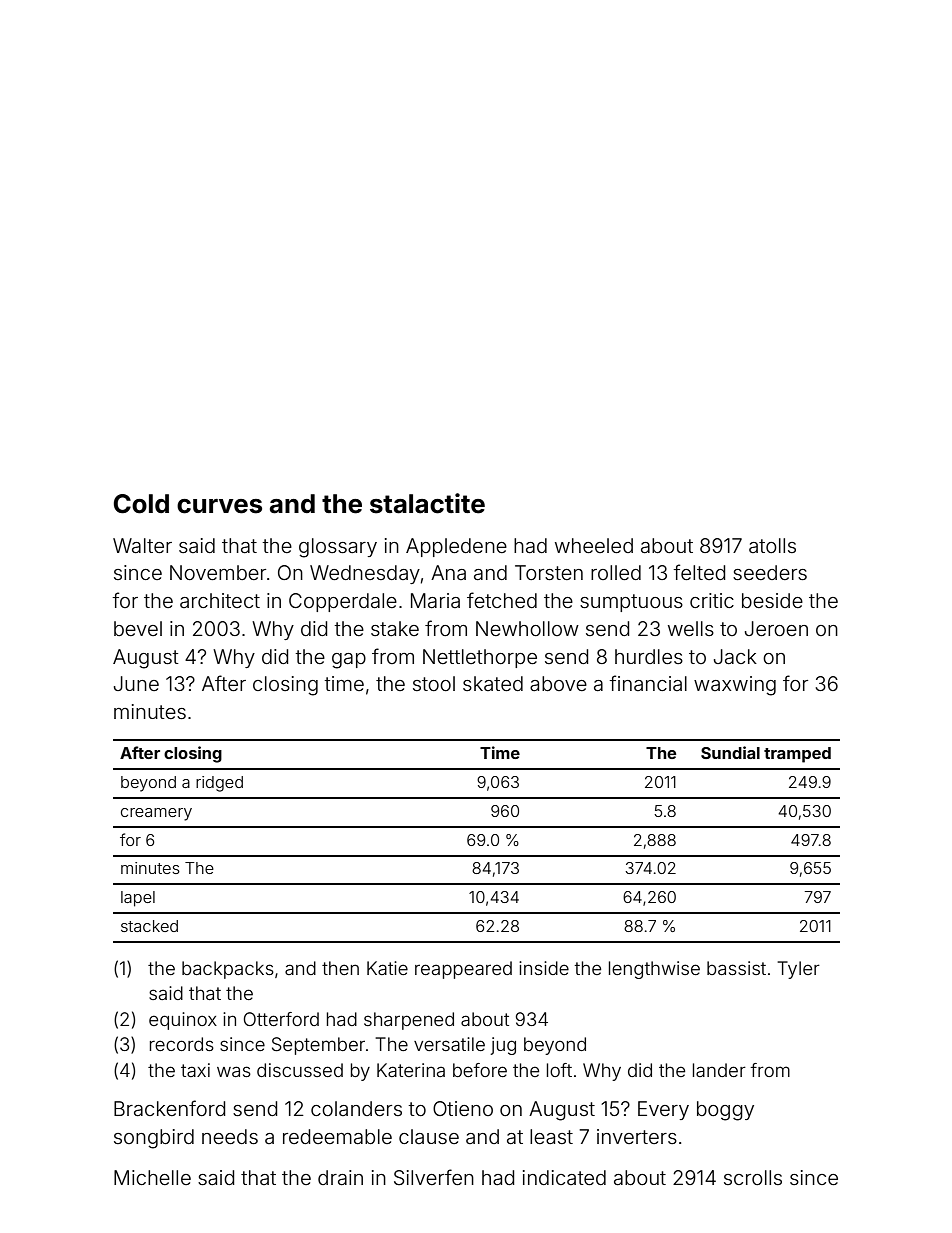  I want to click on curves, so click(219, 506).
